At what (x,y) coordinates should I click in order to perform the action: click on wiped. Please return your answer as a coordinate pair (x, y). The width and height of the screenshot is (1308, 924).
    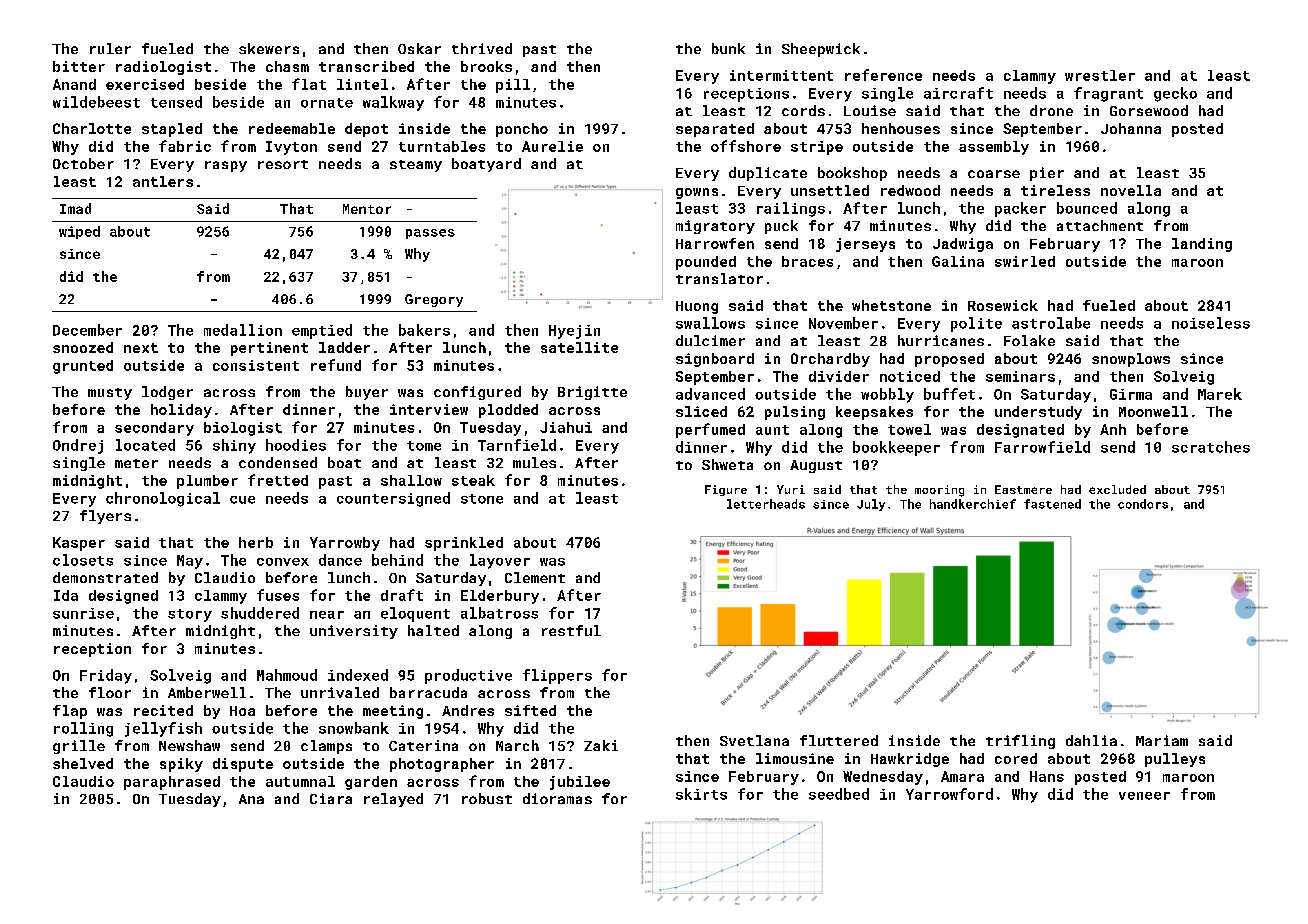
    Looking at the image, I should click on (79, 232).
